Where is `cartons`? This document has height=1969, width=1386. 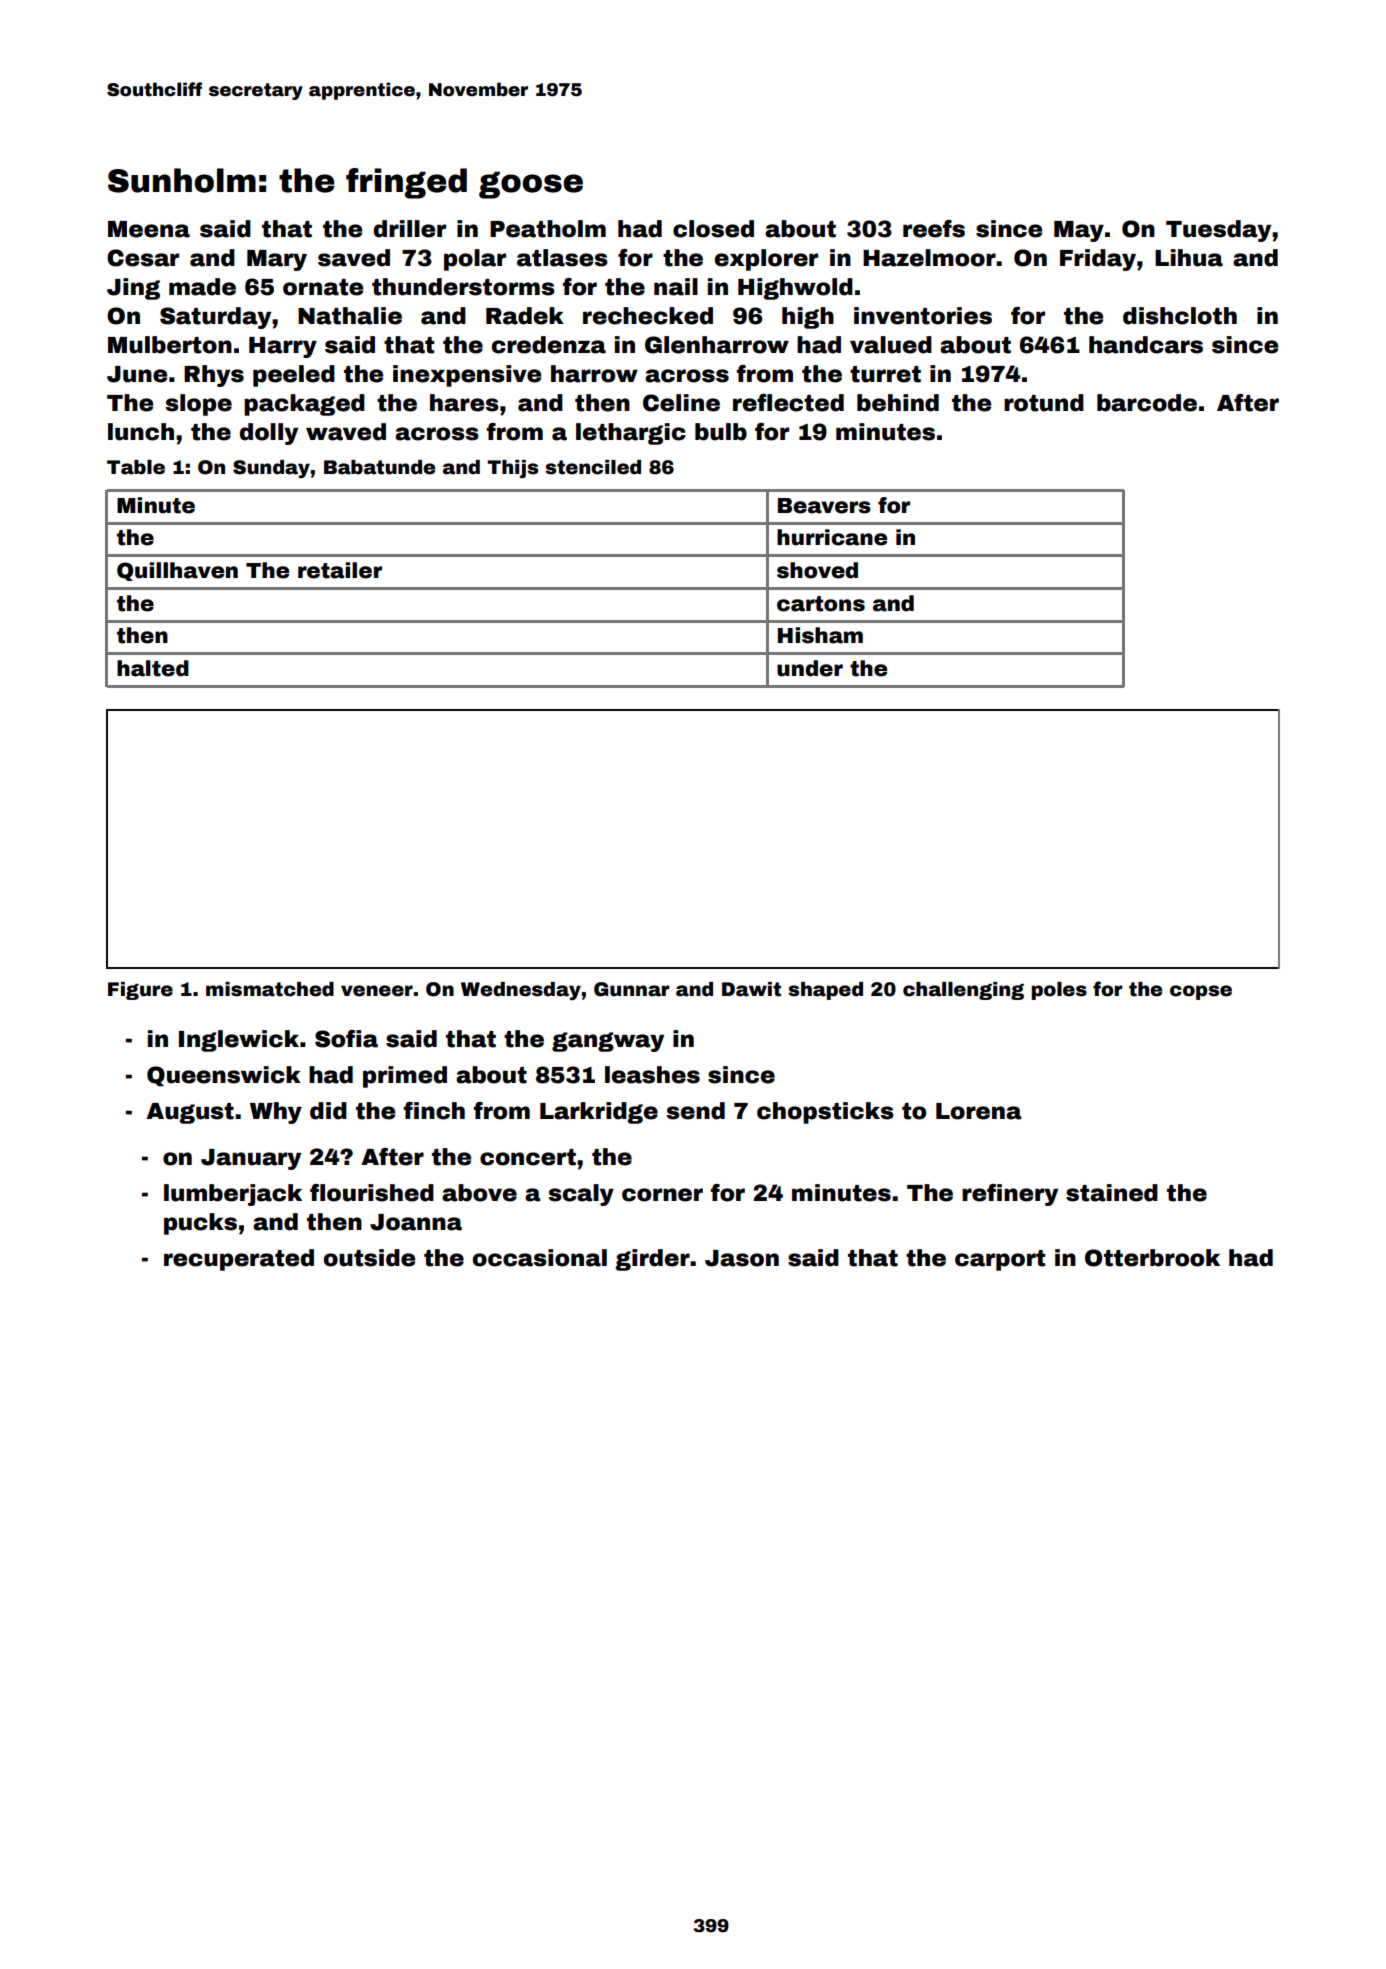 cartons is located at coordinates (821, 604).
